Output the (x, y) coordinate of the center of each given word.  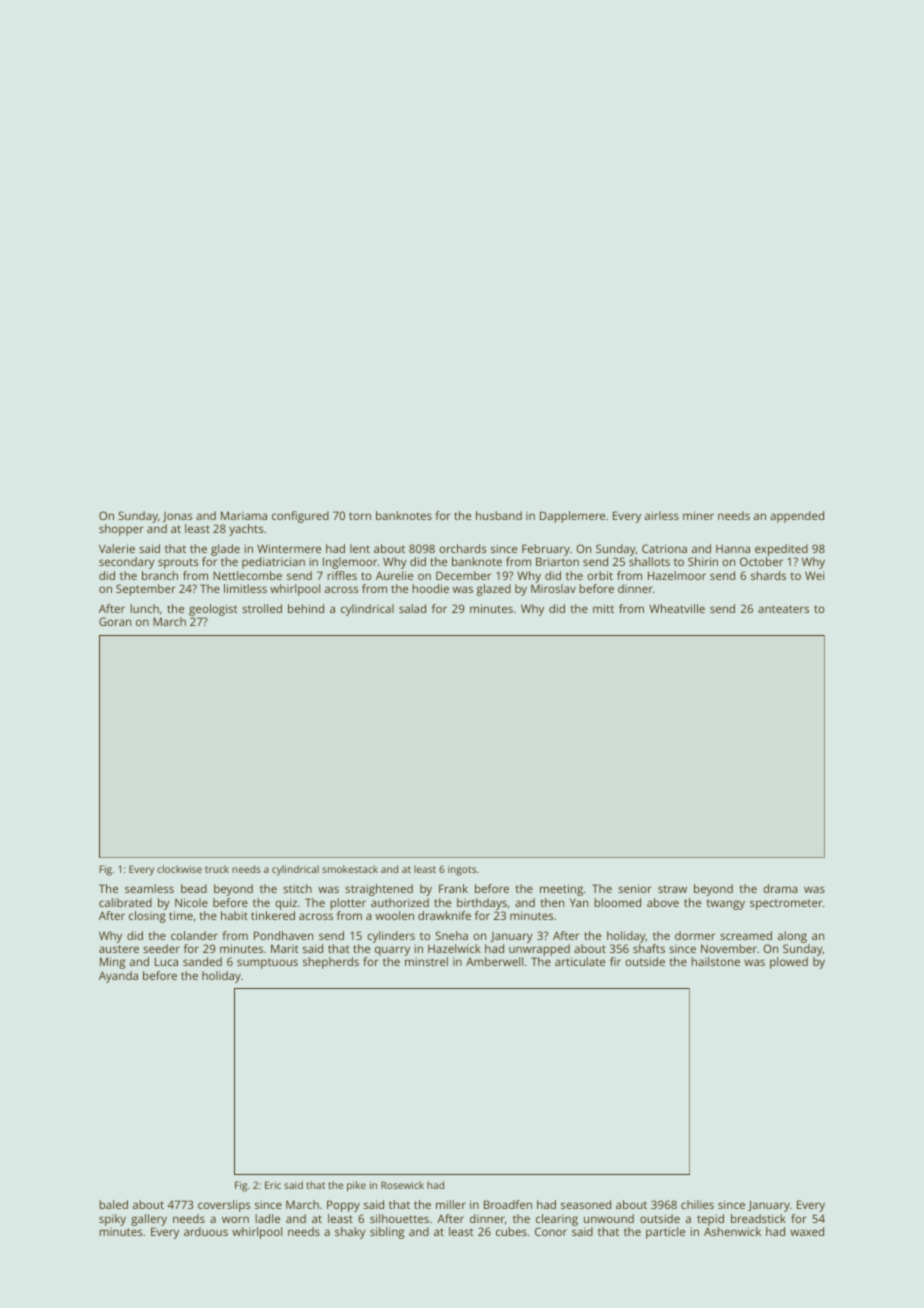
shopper (121, 530)
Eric (273, 1185)
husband (499, 515)
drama (780, 888)
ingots (462, 870)
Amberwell (494, 961)
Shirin (703, 561)
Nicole (191, 902)
